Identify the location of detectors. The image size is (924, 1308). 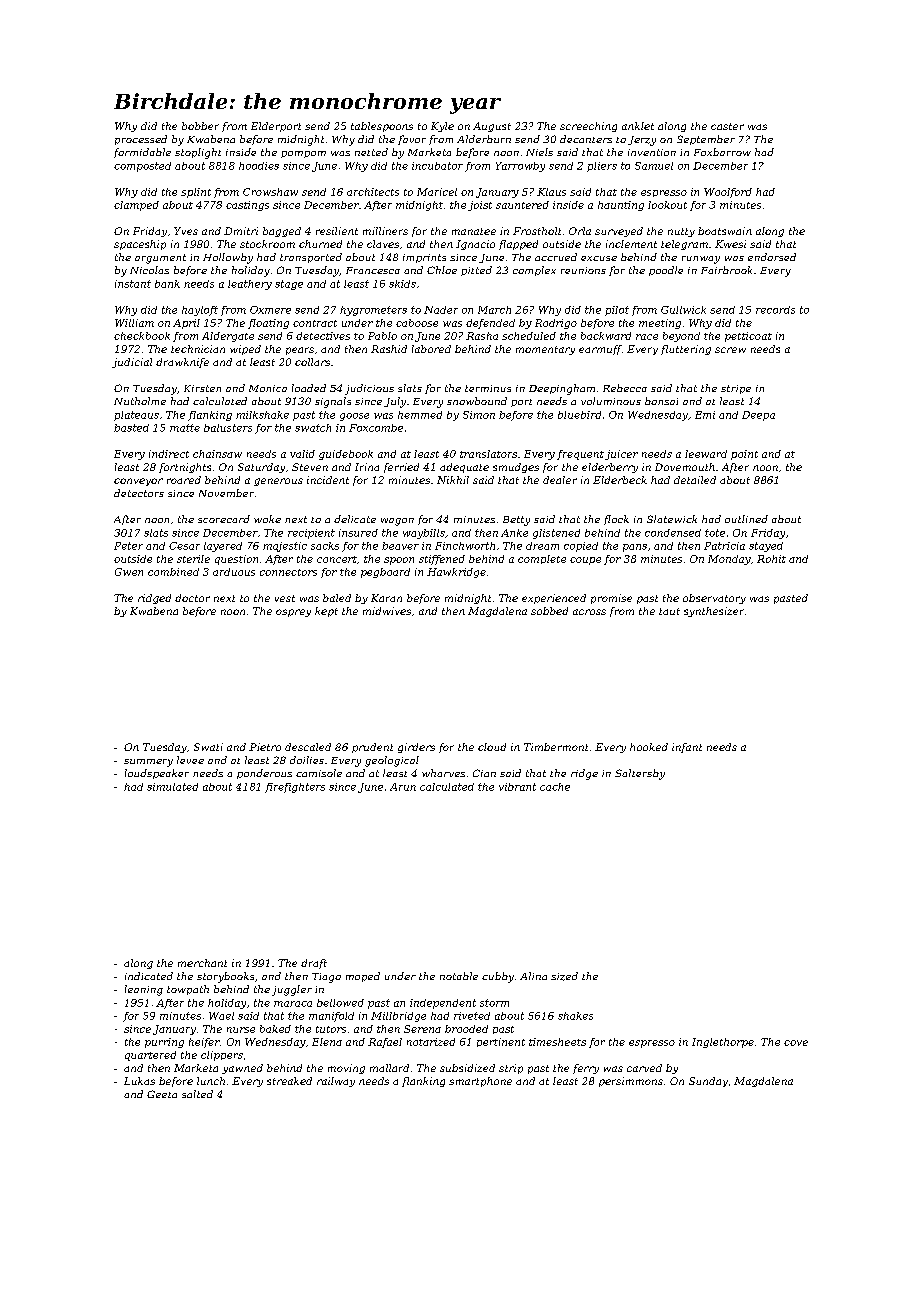
(139, 493).
